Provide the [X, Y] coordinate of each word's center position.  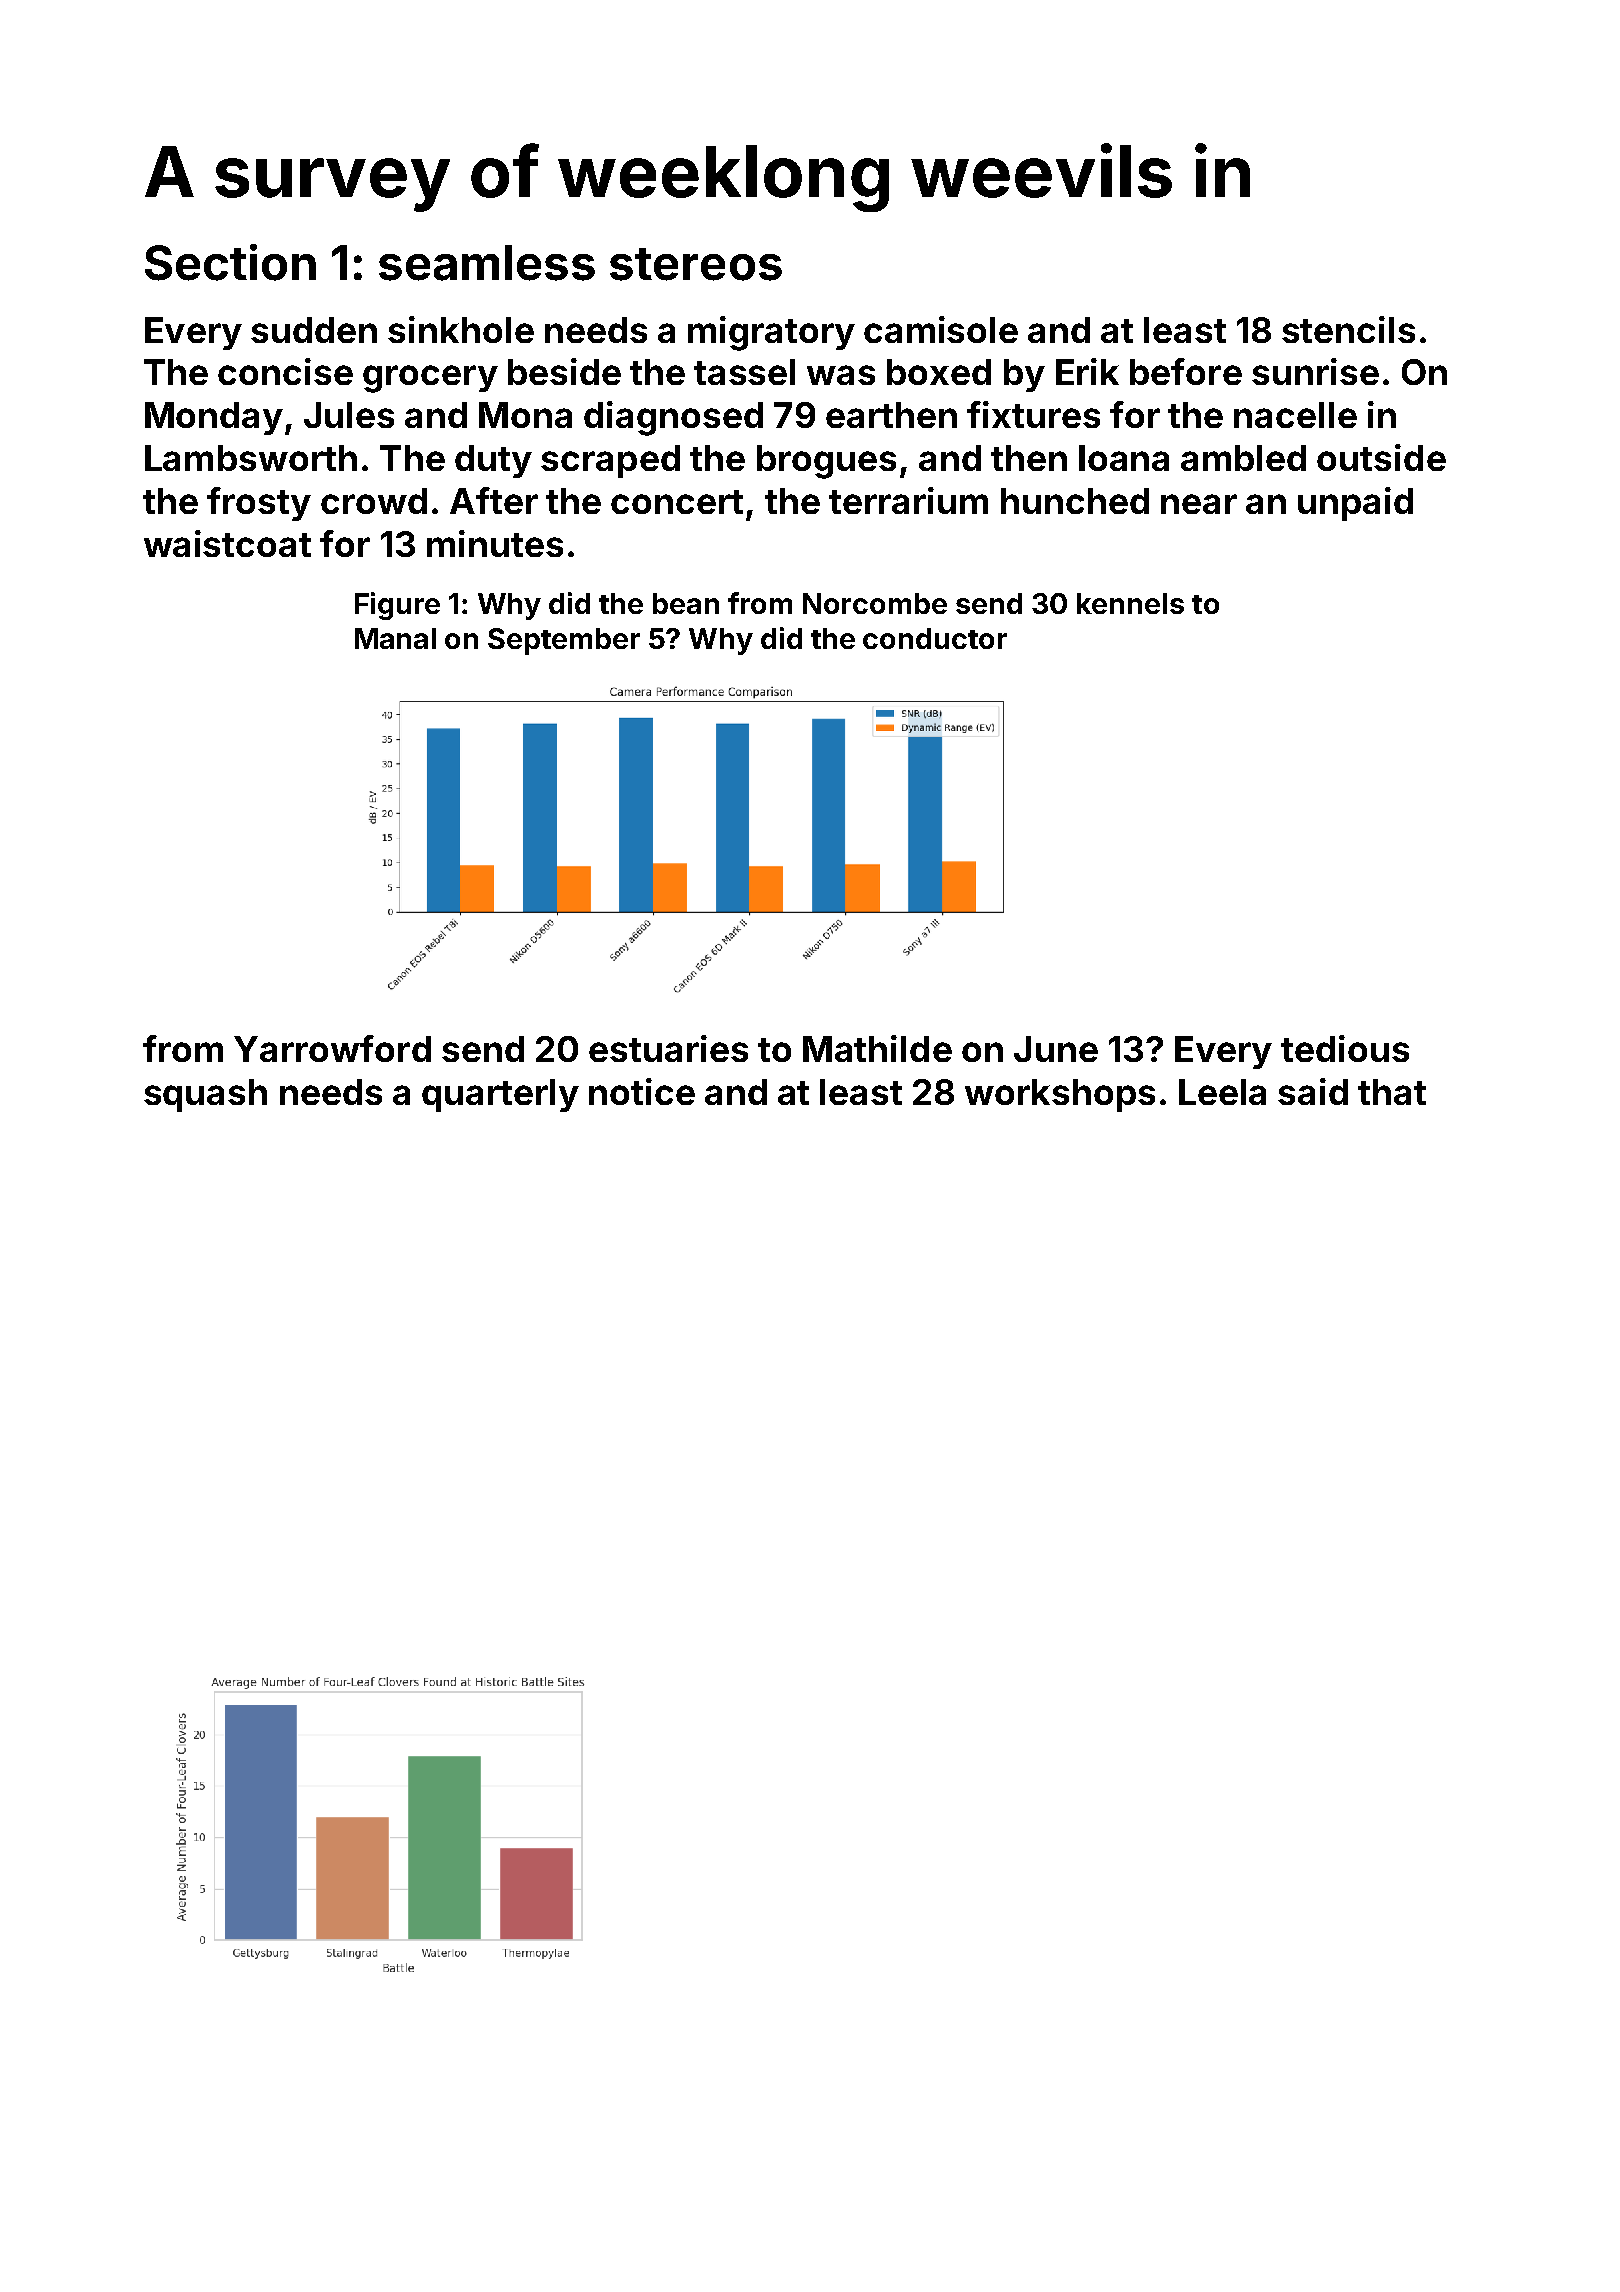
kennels [1130, 603]
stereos [696, 264]
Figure [397, 606]
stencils [1348, 329]
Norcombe [875, 603]
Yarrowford [332, 1048]
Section [230, 262]
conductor [935, 638]
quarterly [500, 1095]
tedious [1345, 1048]
